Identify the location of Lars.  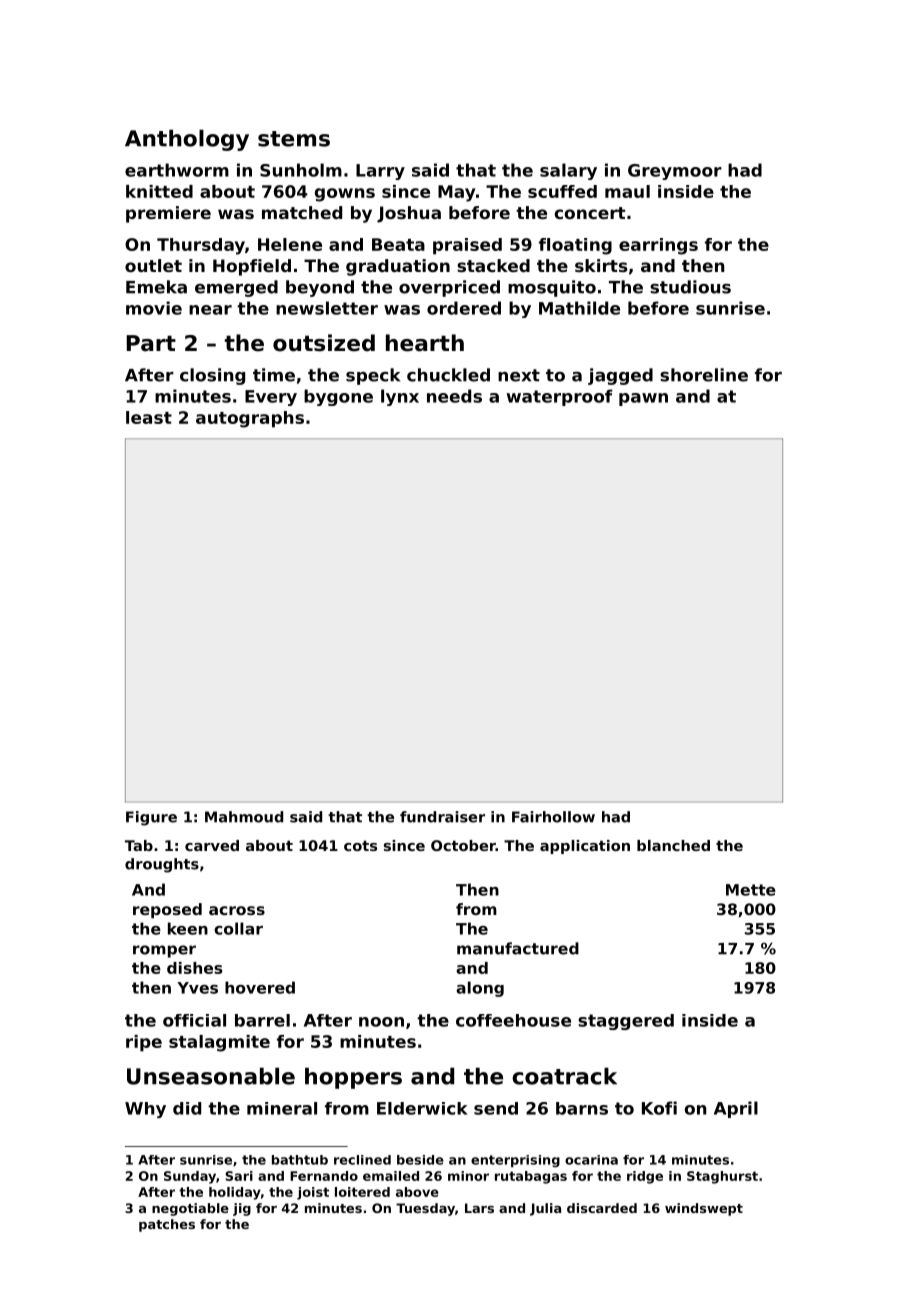
(479, 1208).
